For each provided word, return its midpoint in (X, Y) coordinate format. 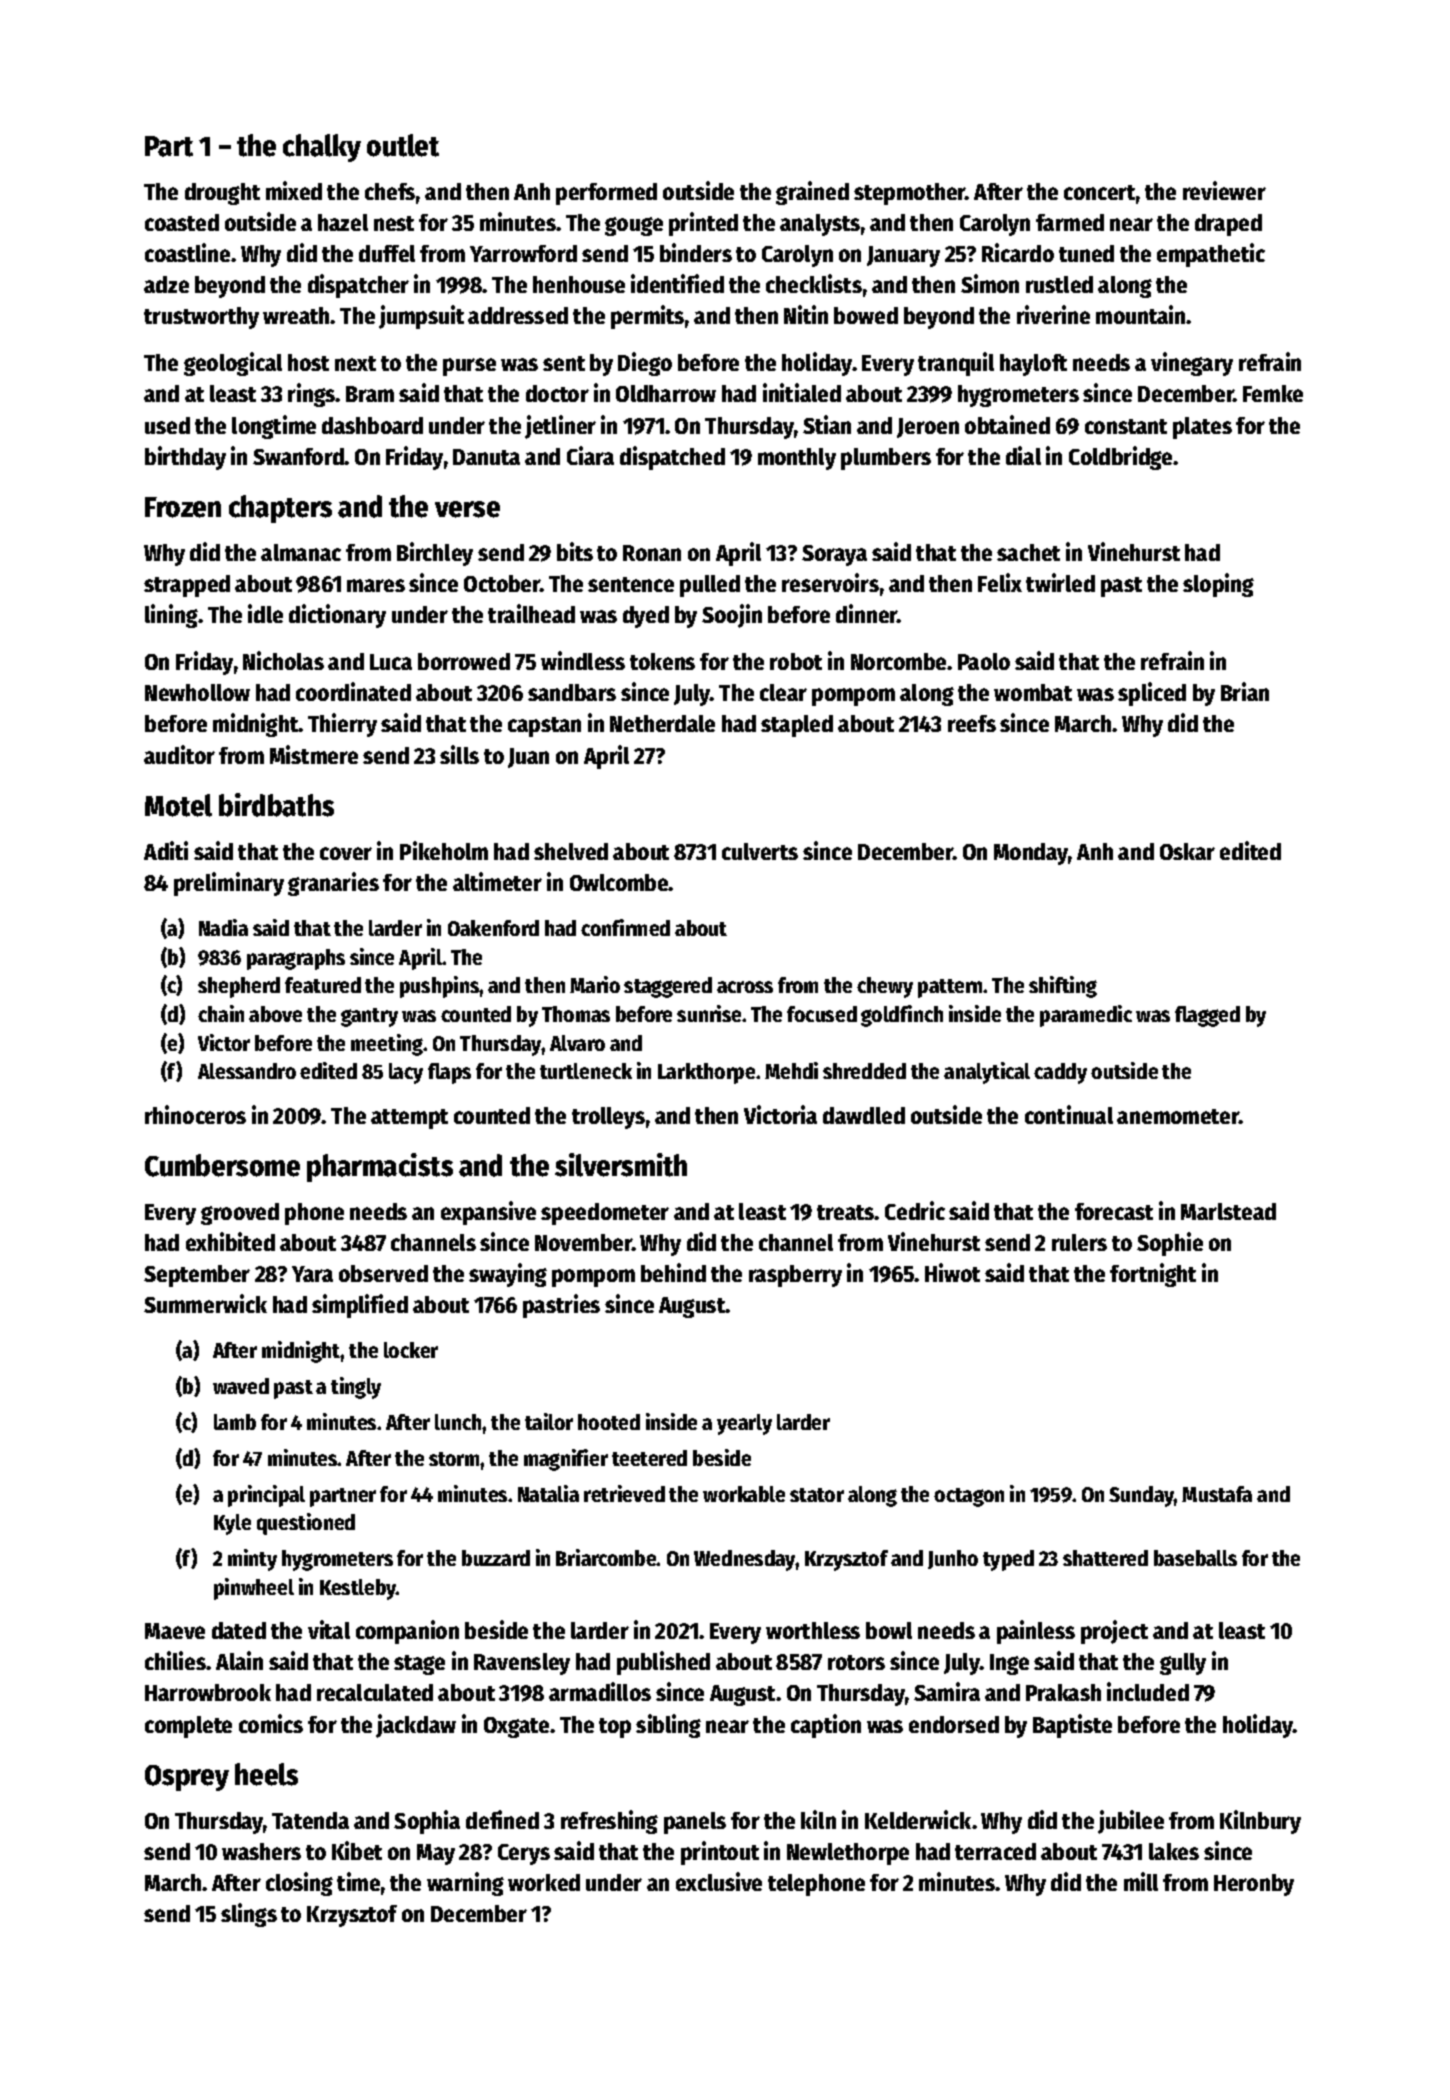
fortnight (1153, 1275)
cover (346, 853)
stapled (797, 726)
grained (812, 193)
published (663, 1663)
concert (1099, 192)
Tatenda (310, 1820)
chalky (322, 148)
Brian (1245, 691)
